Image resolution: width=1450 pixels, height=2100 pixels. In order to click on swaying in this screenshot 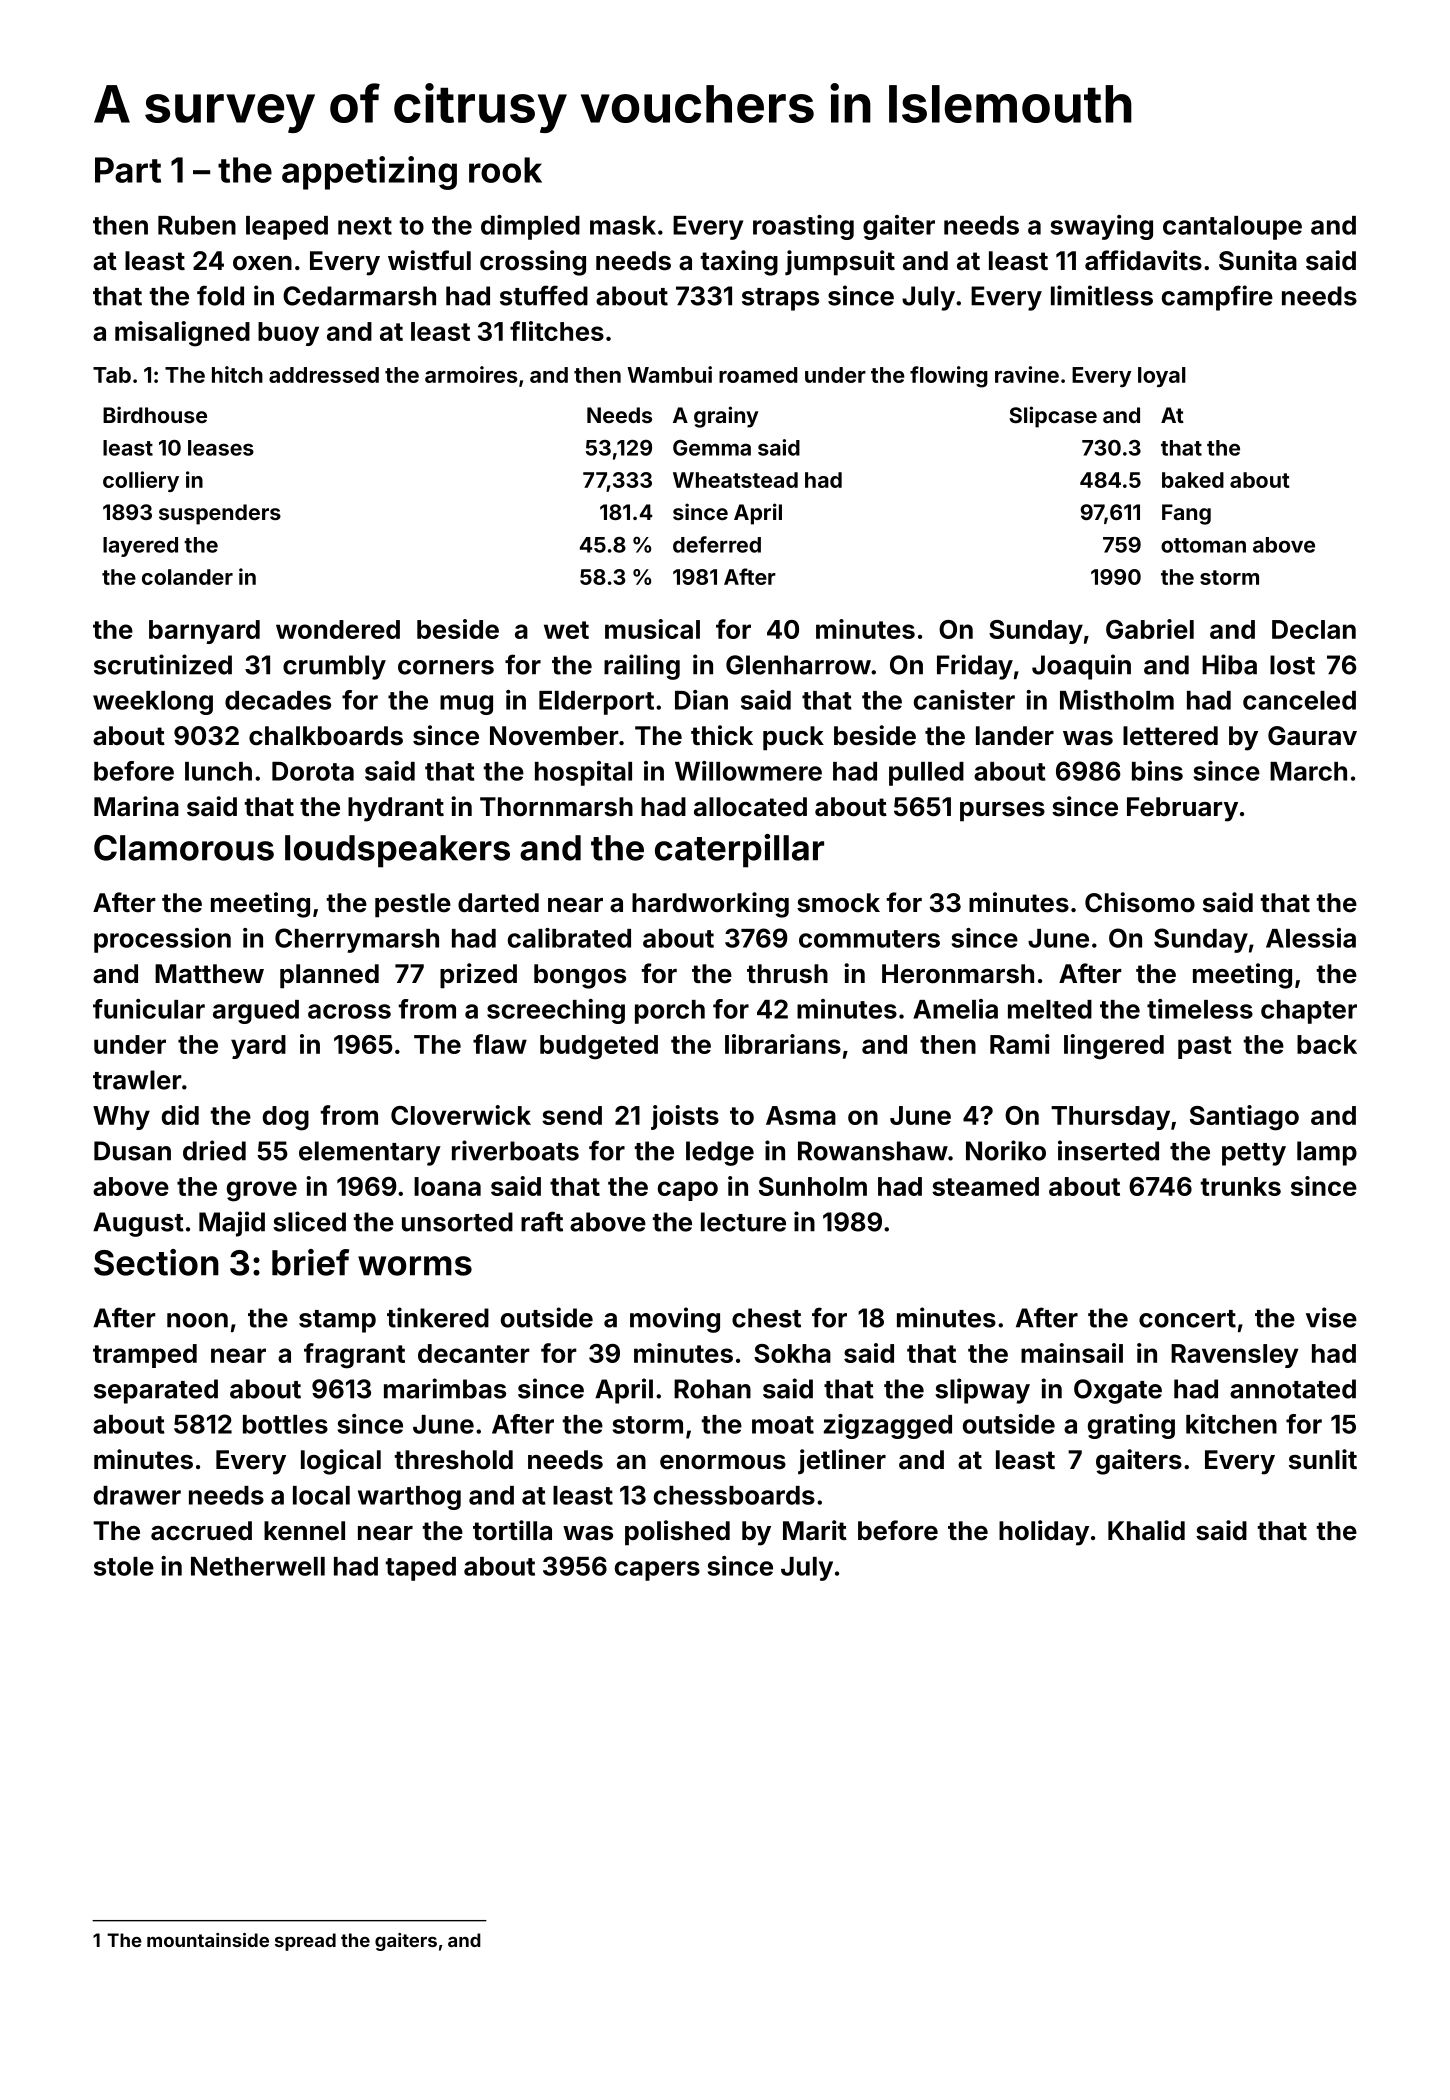, I will do `click(1101, 227)`.
